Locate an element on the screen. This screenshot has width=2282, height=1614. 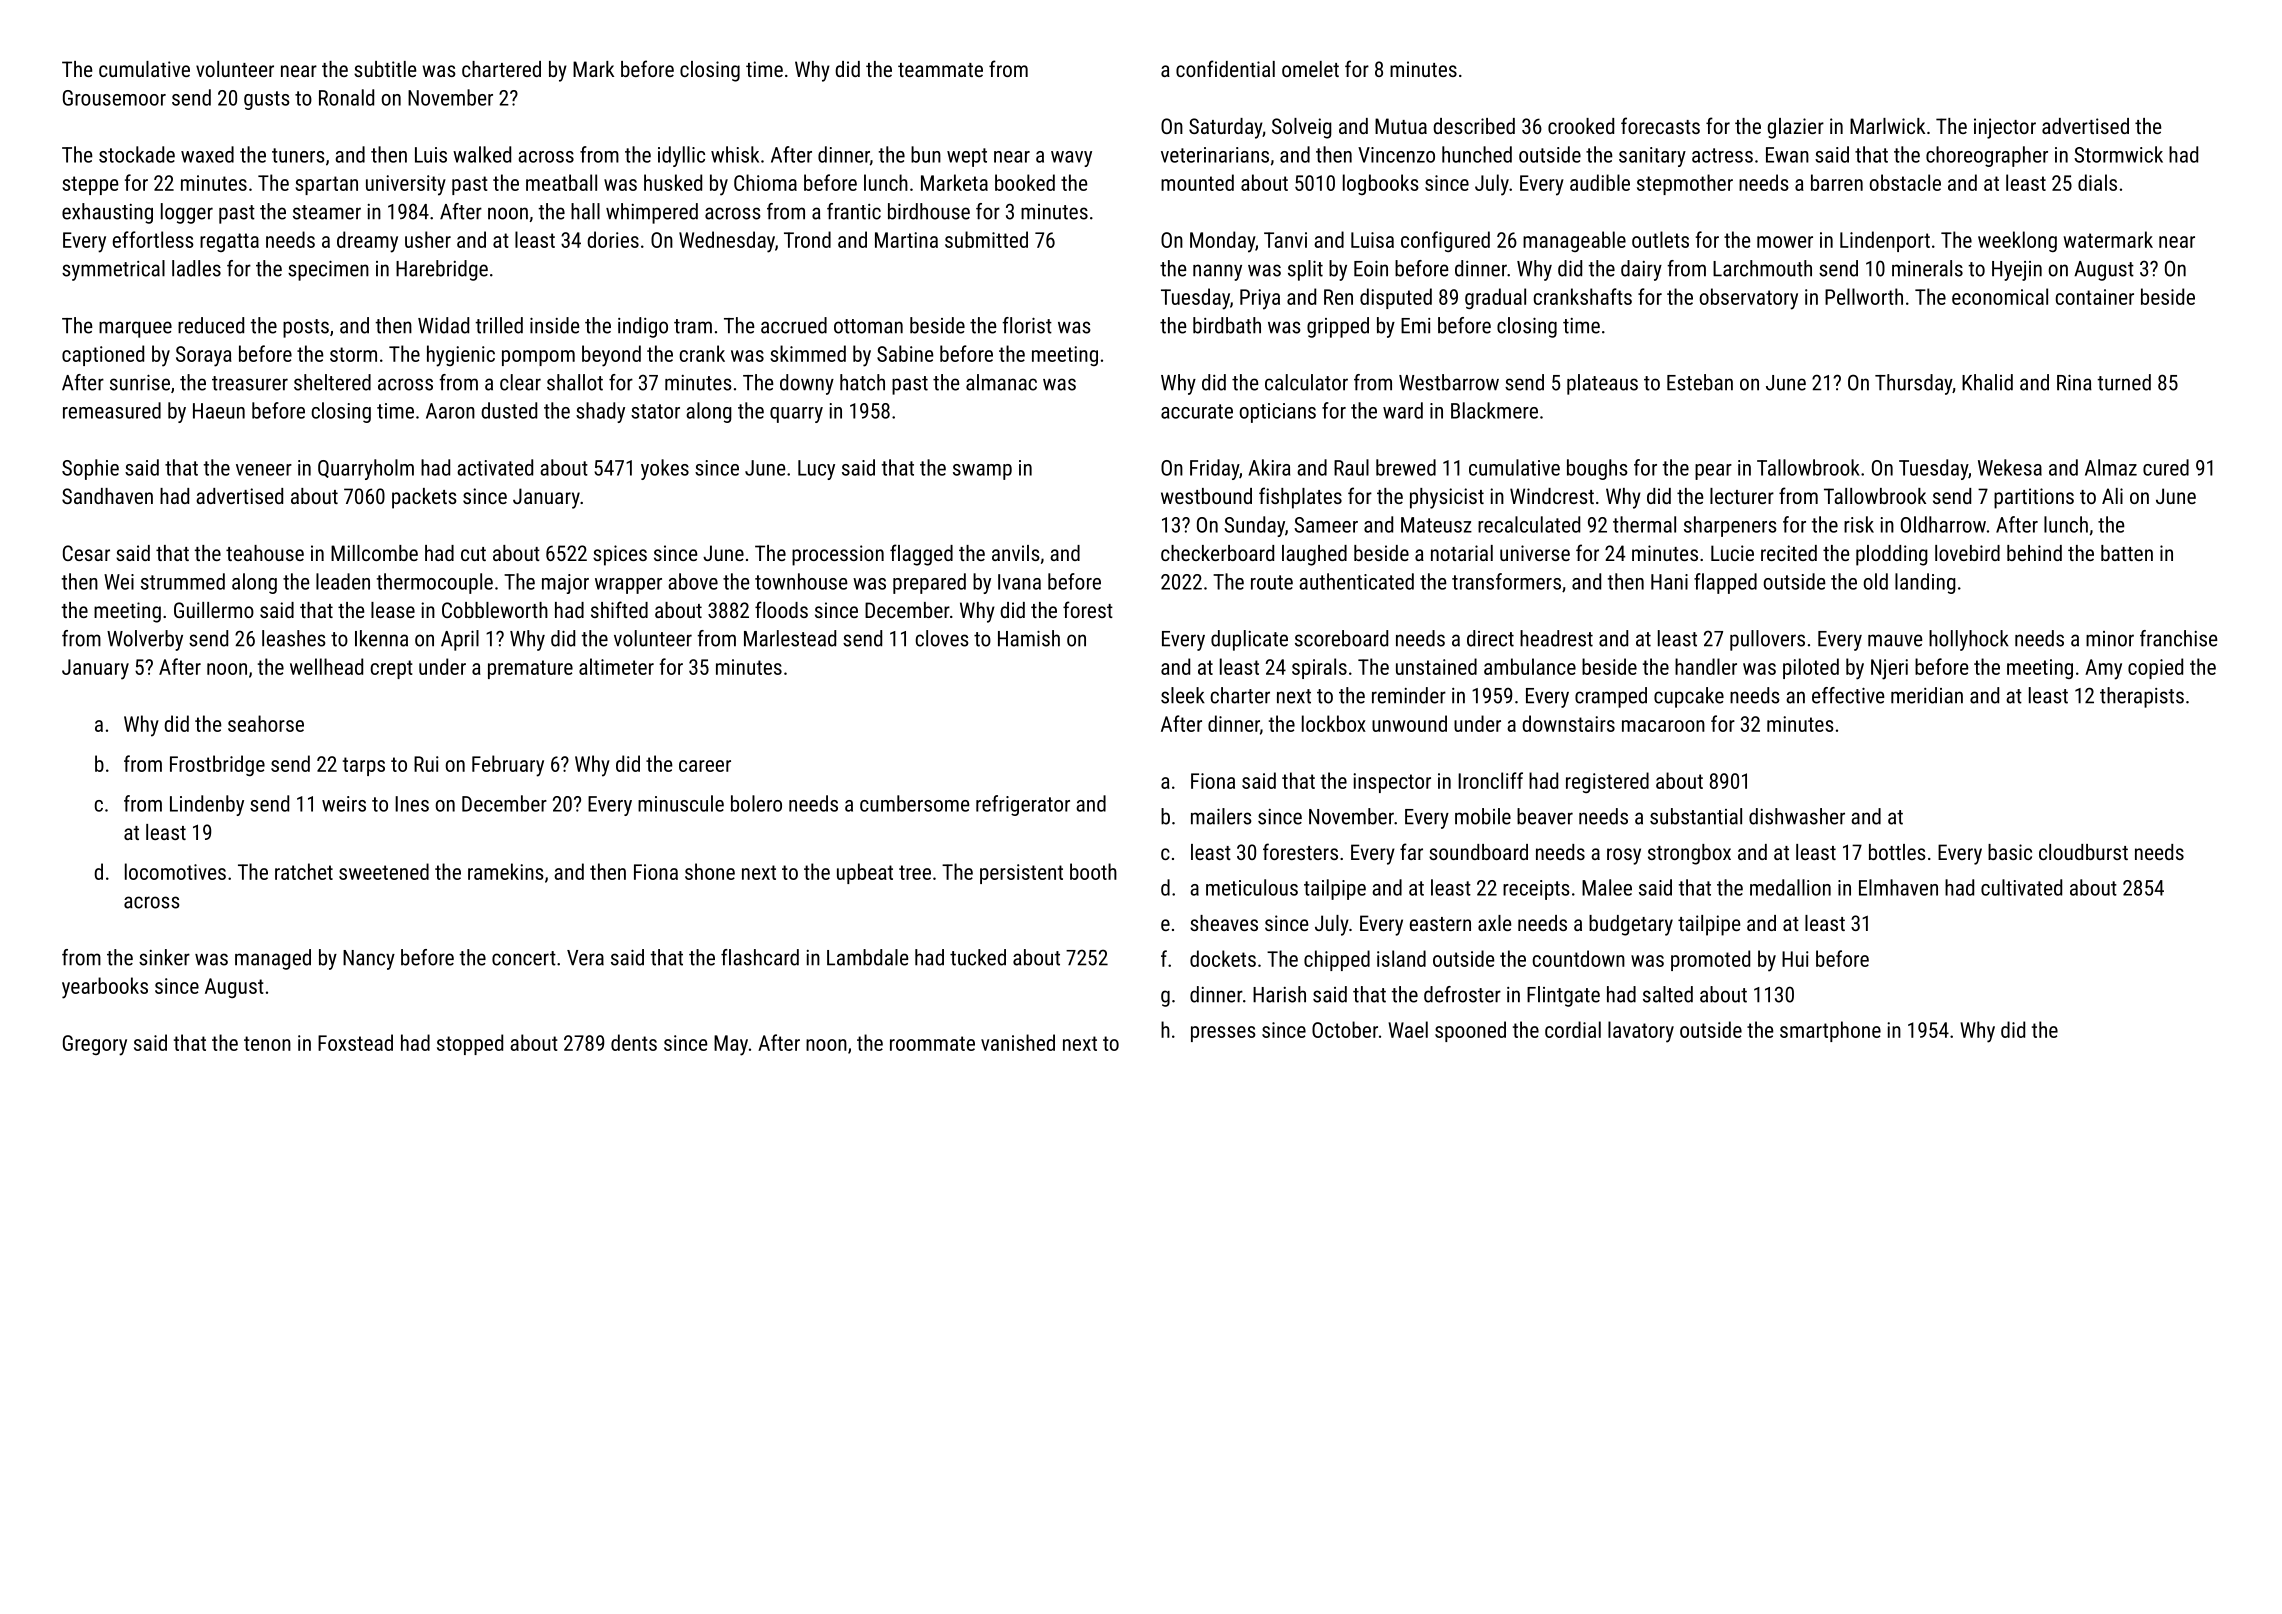
Hyejin is located at coordinates (2017, 271).
